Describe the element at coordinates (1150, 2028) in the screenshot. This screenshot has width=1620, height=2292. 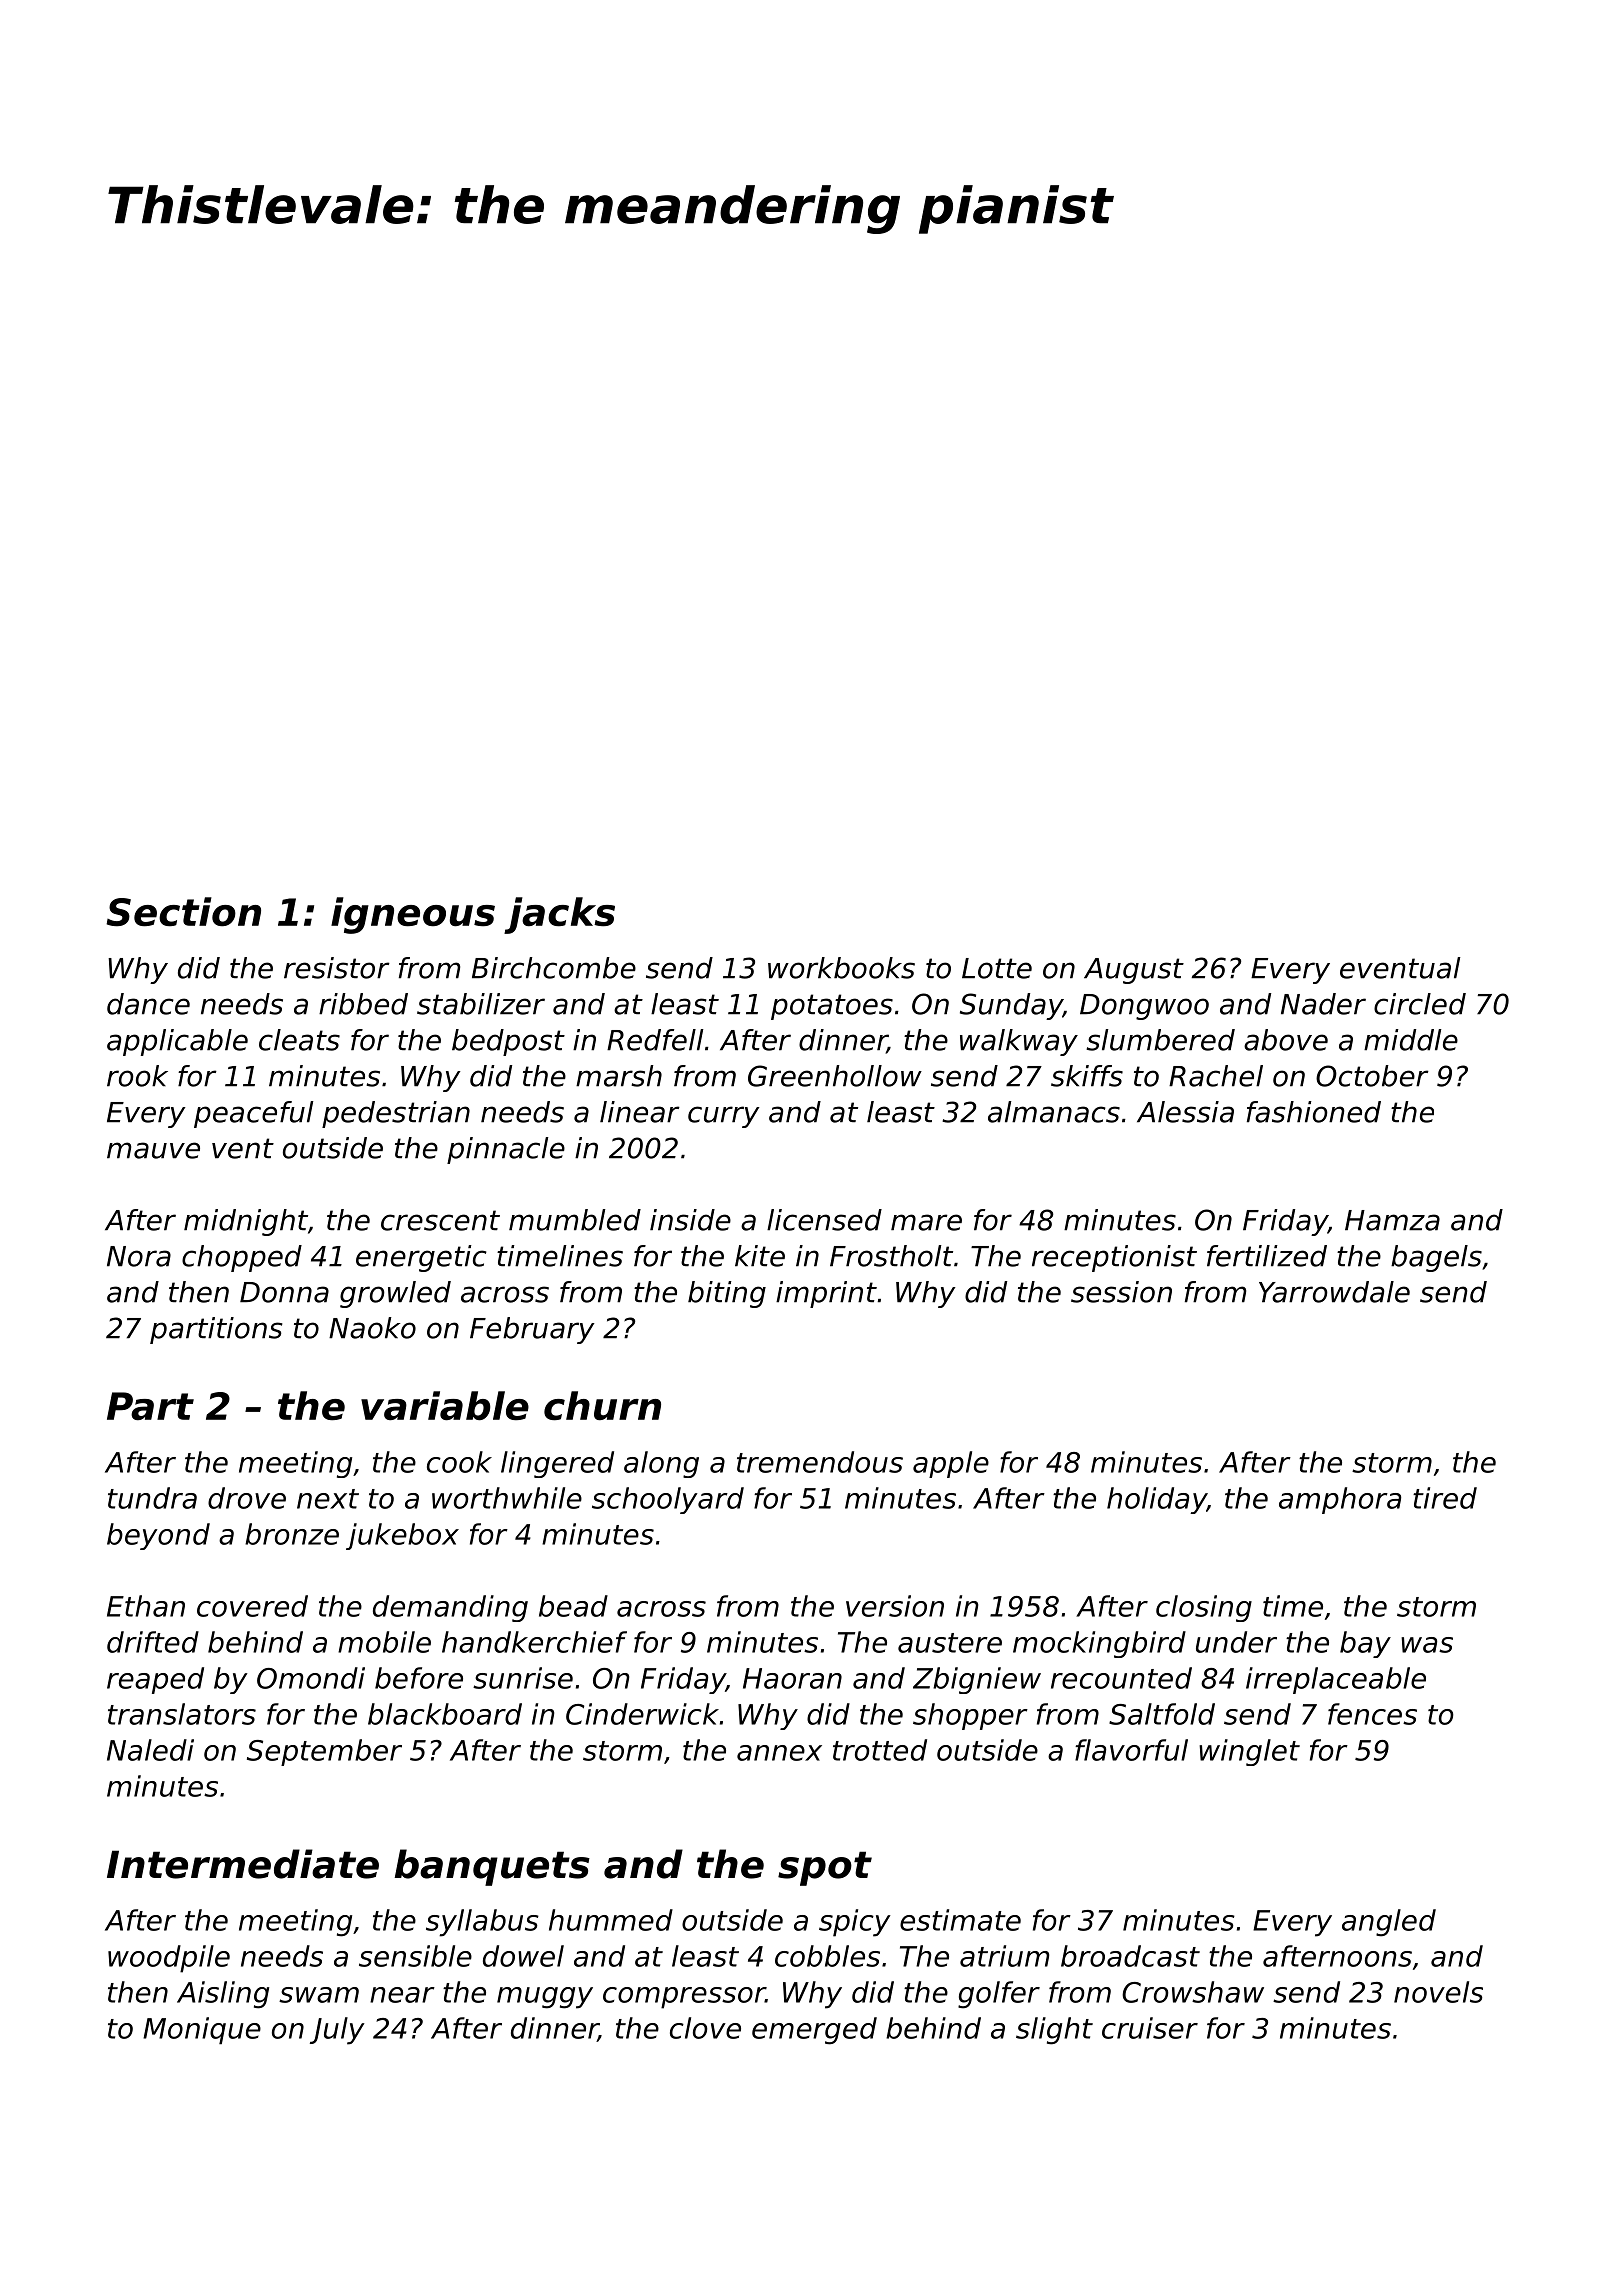
I see `cruiser` at that location.
